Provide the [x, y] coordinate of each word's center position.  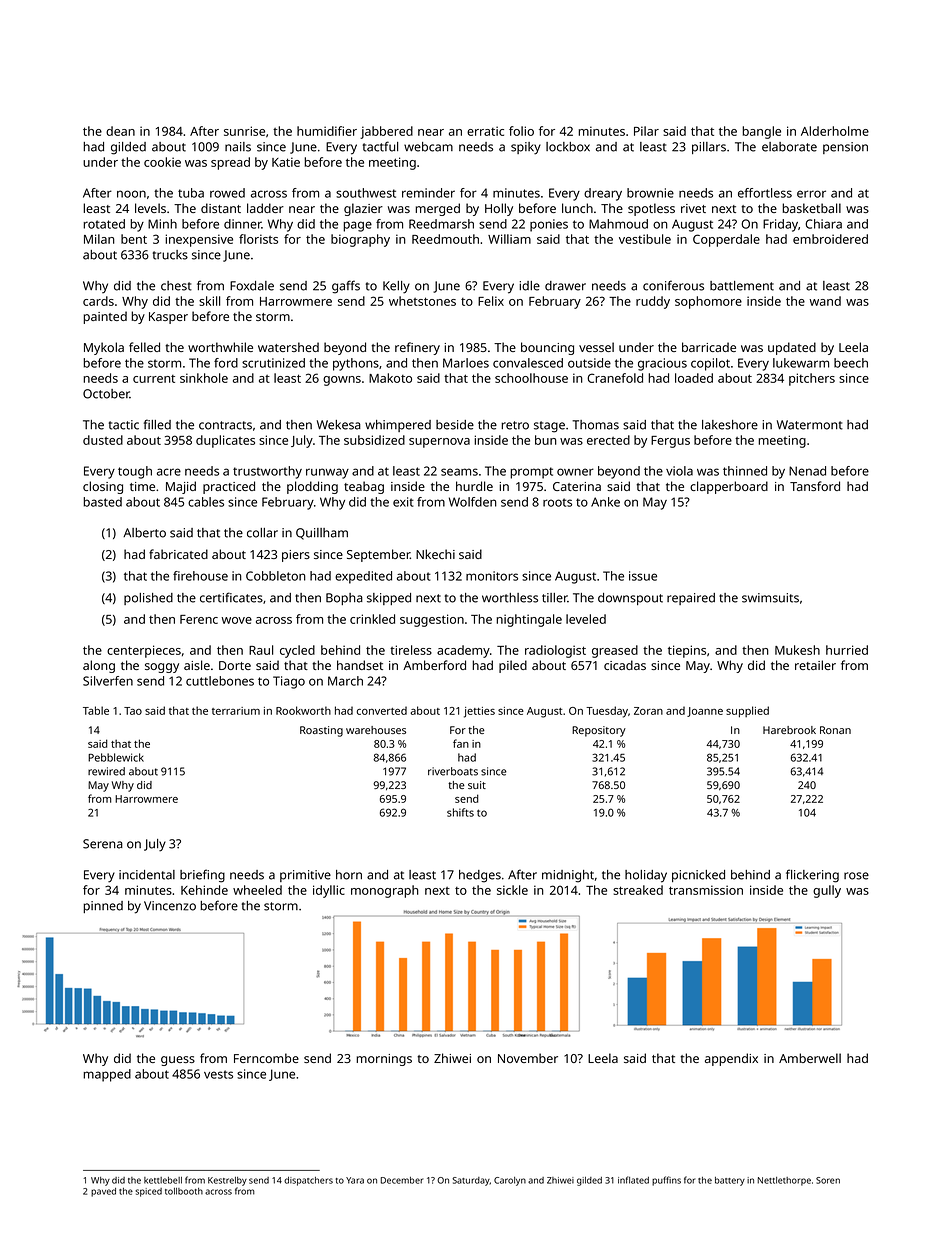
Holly [499, 209]
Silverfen [108, 681]
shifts [460, 812]
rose [856, 876]
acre [169, 472]
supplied [747, 712]
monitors [492, 576]
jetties [479, 712]
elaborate [789, 147]
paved [103, 1192]
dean [120, 131]
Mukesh [797, 650]
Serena [103, 844]
